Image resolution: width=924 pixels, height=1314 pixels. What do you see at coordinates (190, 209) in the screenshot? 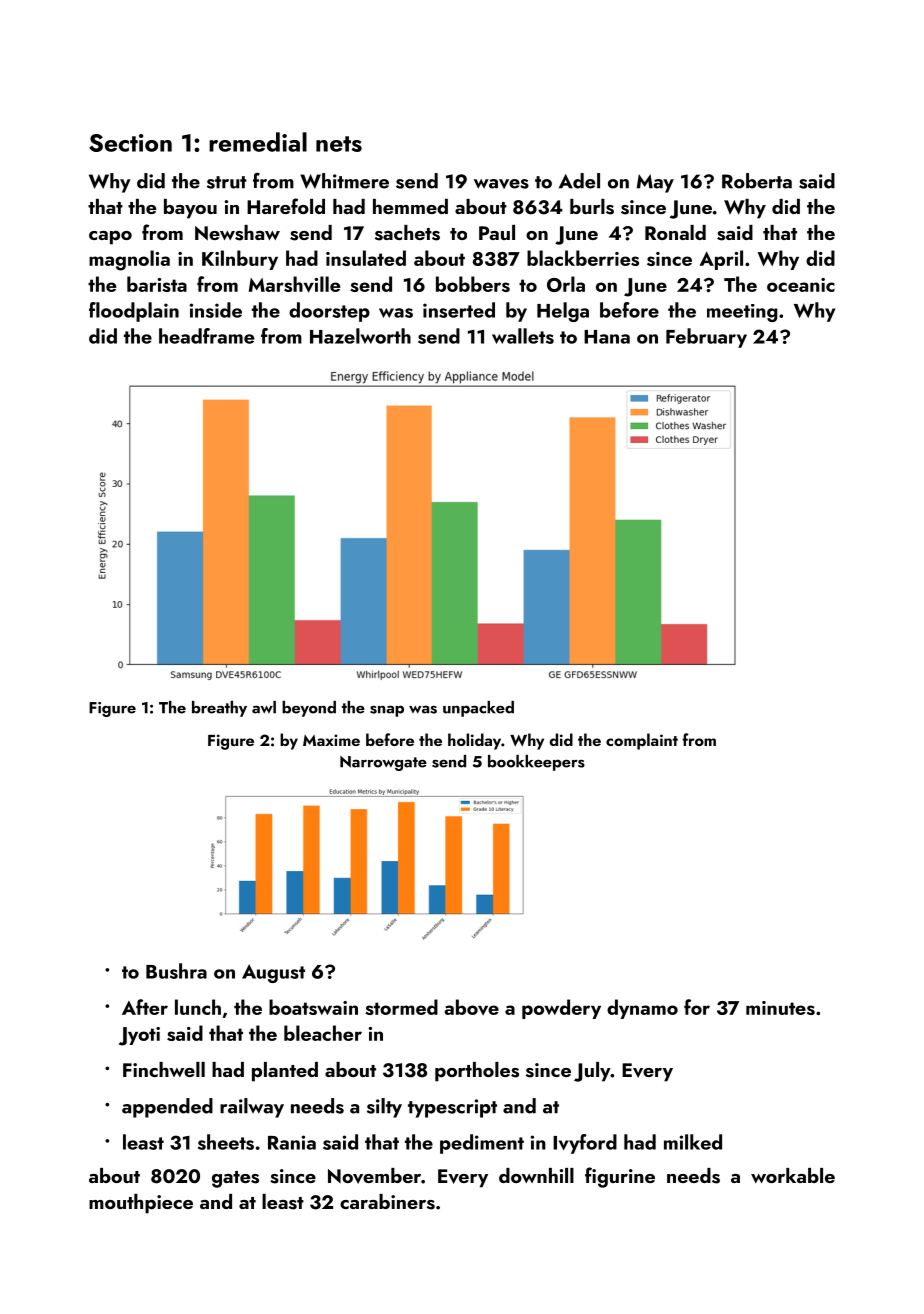
I see `bayou` at bounding box center [190, 209].
